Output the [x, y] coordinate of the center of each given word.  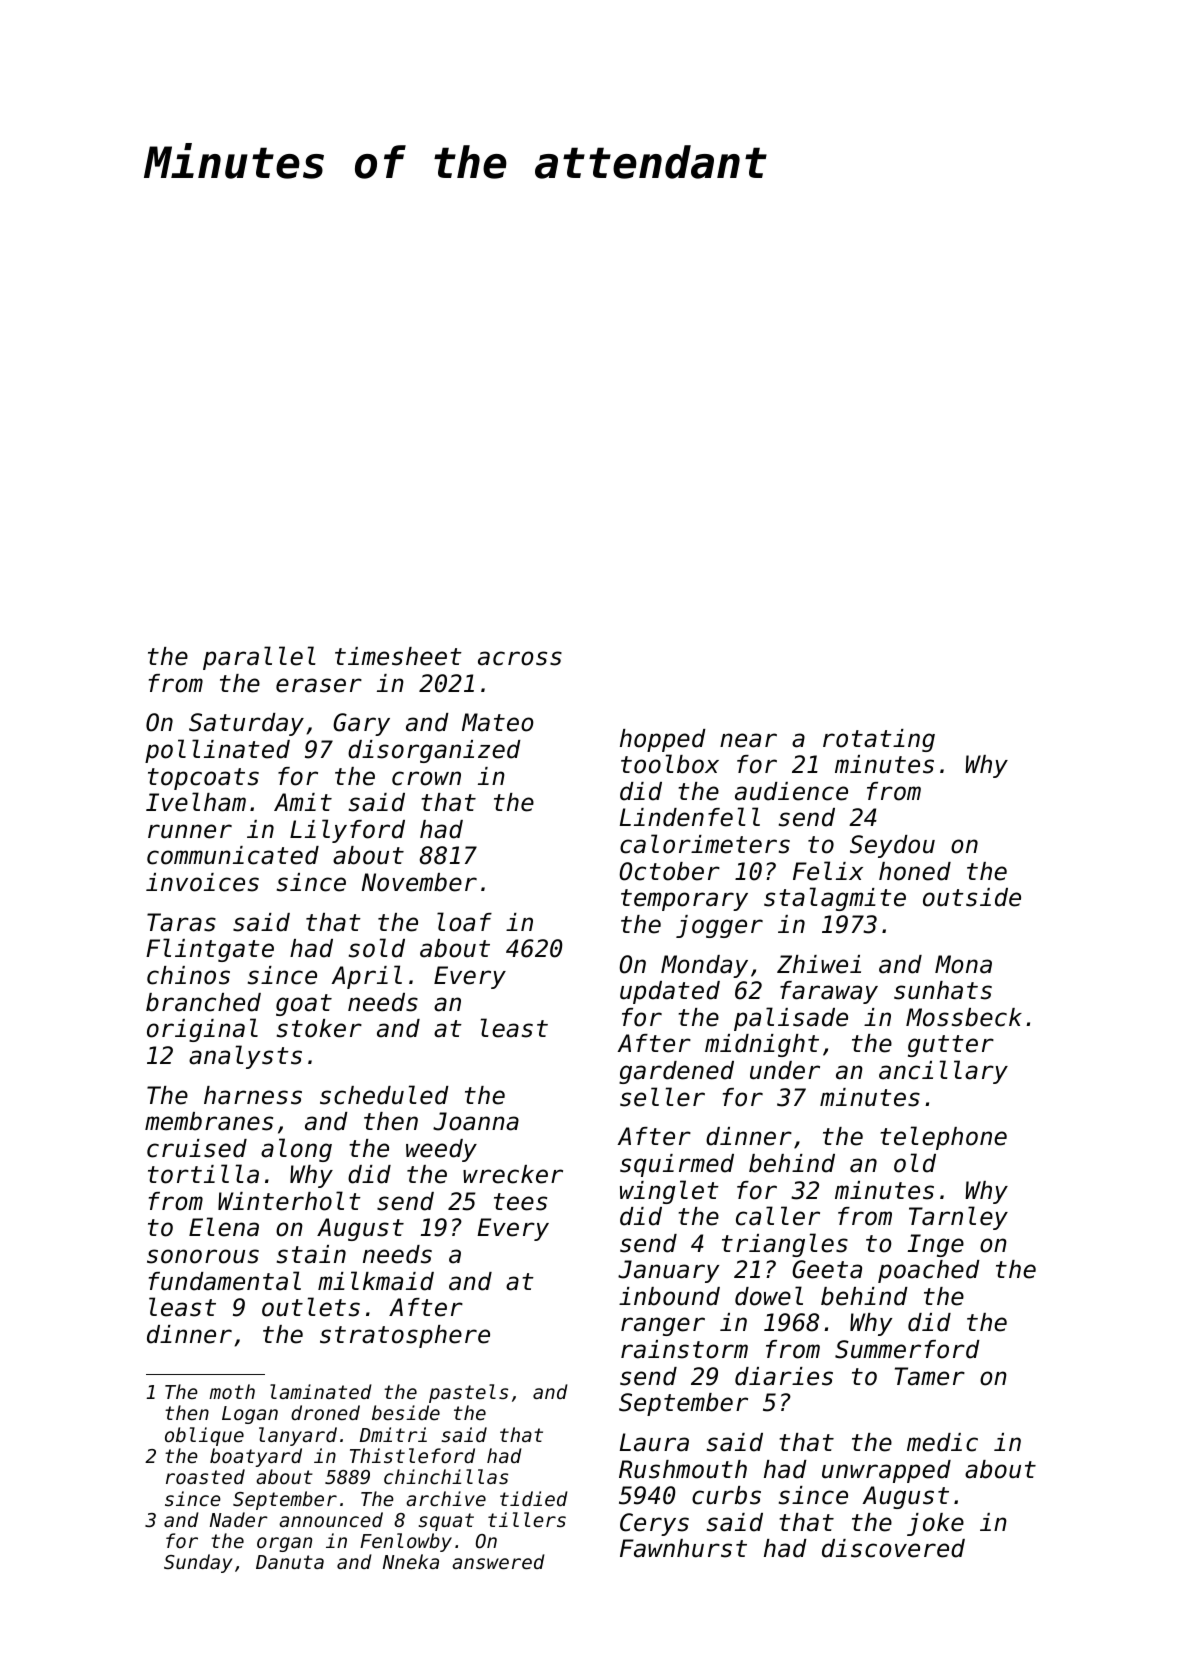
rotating [879, 740]
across [520, 658]
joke [935, 1524]
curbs [726, 1495]
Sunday [198, 1563]
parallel [259, 658]
